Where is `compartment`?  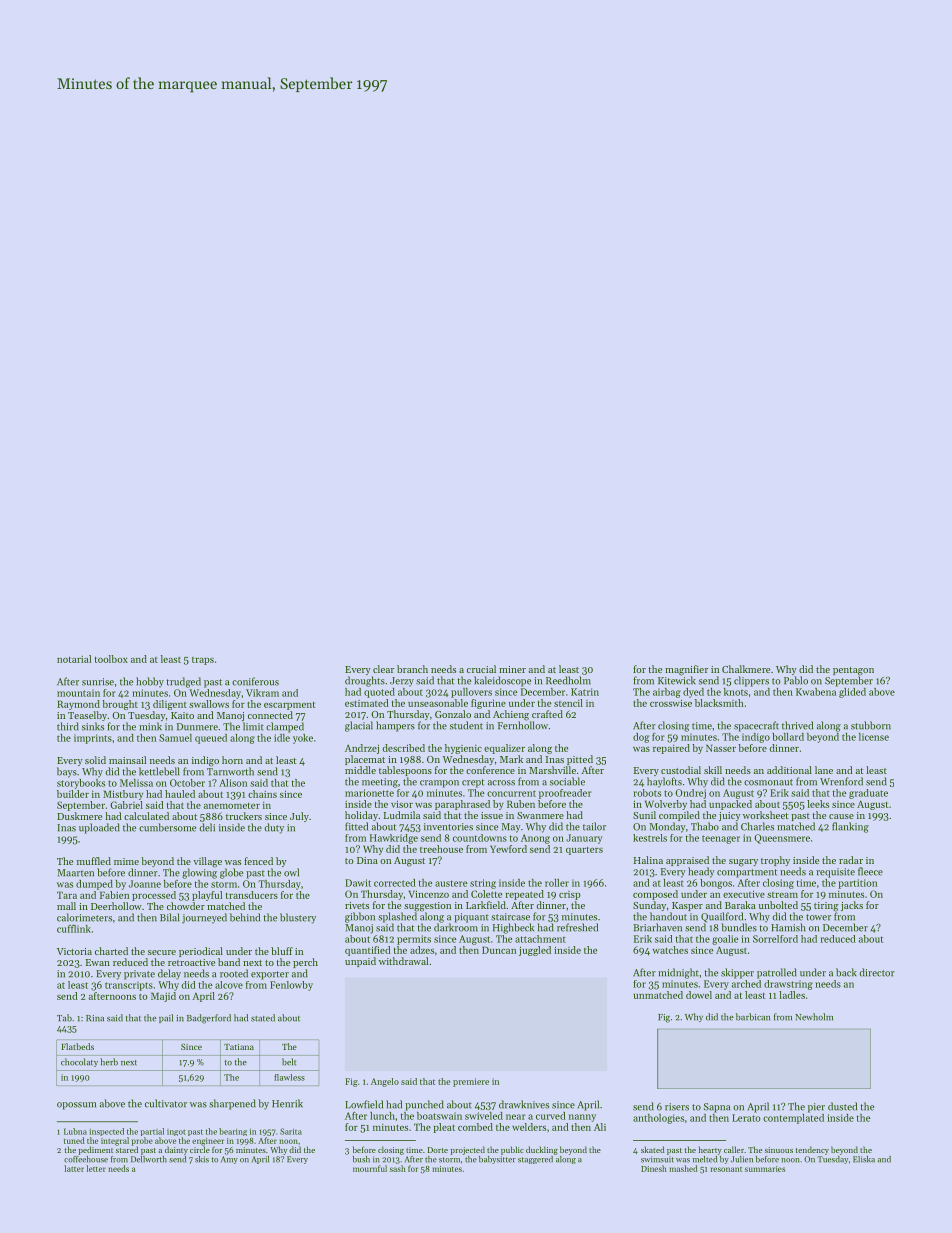
compartment is located at coordinates (747, 873).
